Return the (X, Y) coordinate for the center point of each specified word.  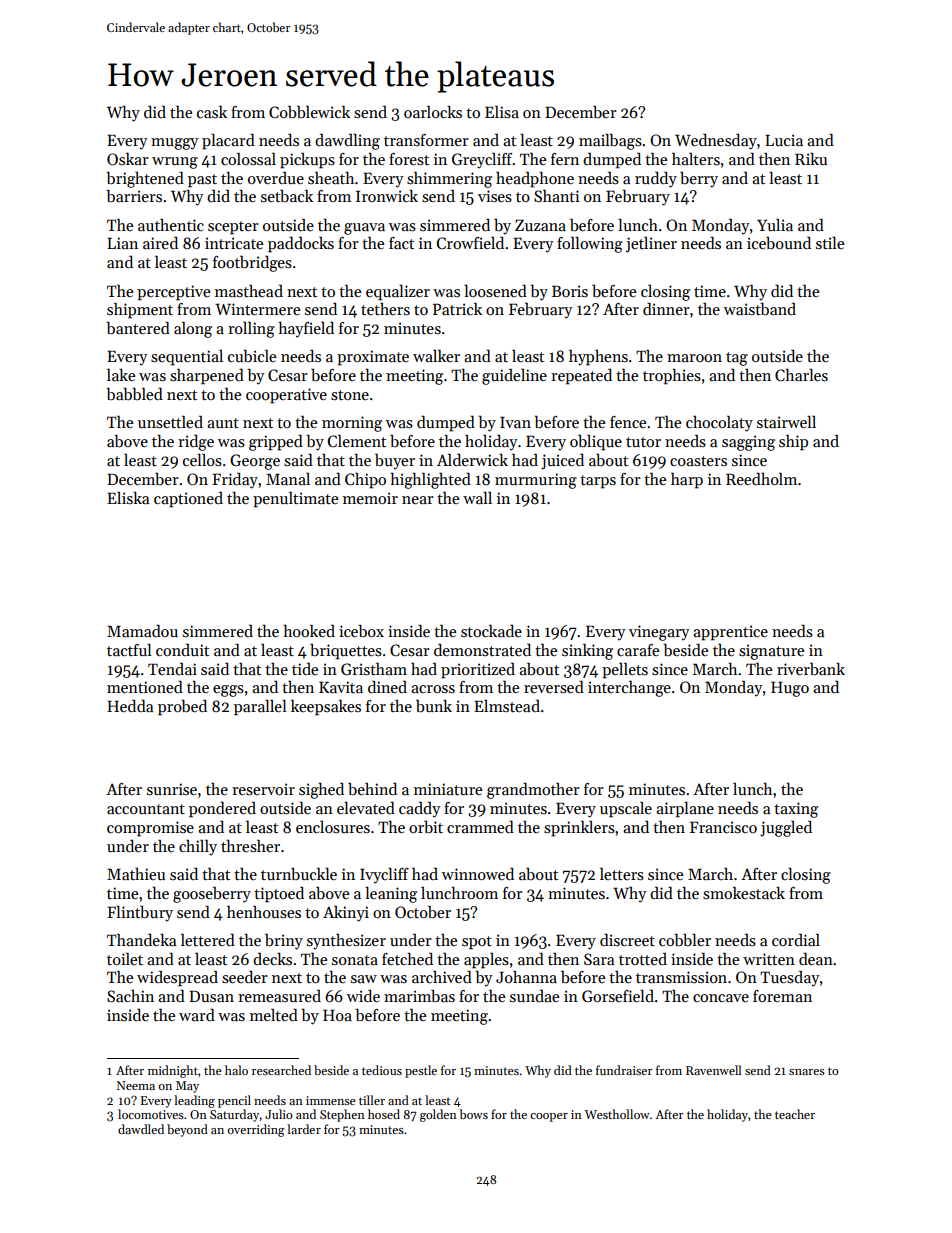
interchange (629, 688)
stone (350, 395)
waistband (760, 309)
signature (771, 652)
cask (212, 112)
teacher (795, 1114)
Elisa (502, 112)
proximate (373, 358)
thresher (250, 846)
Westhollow (617, 1114)
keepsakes (326, 708)
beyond (187, 1130)
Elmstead (507, 705)
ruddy (656, 179)
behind (372, 788)
